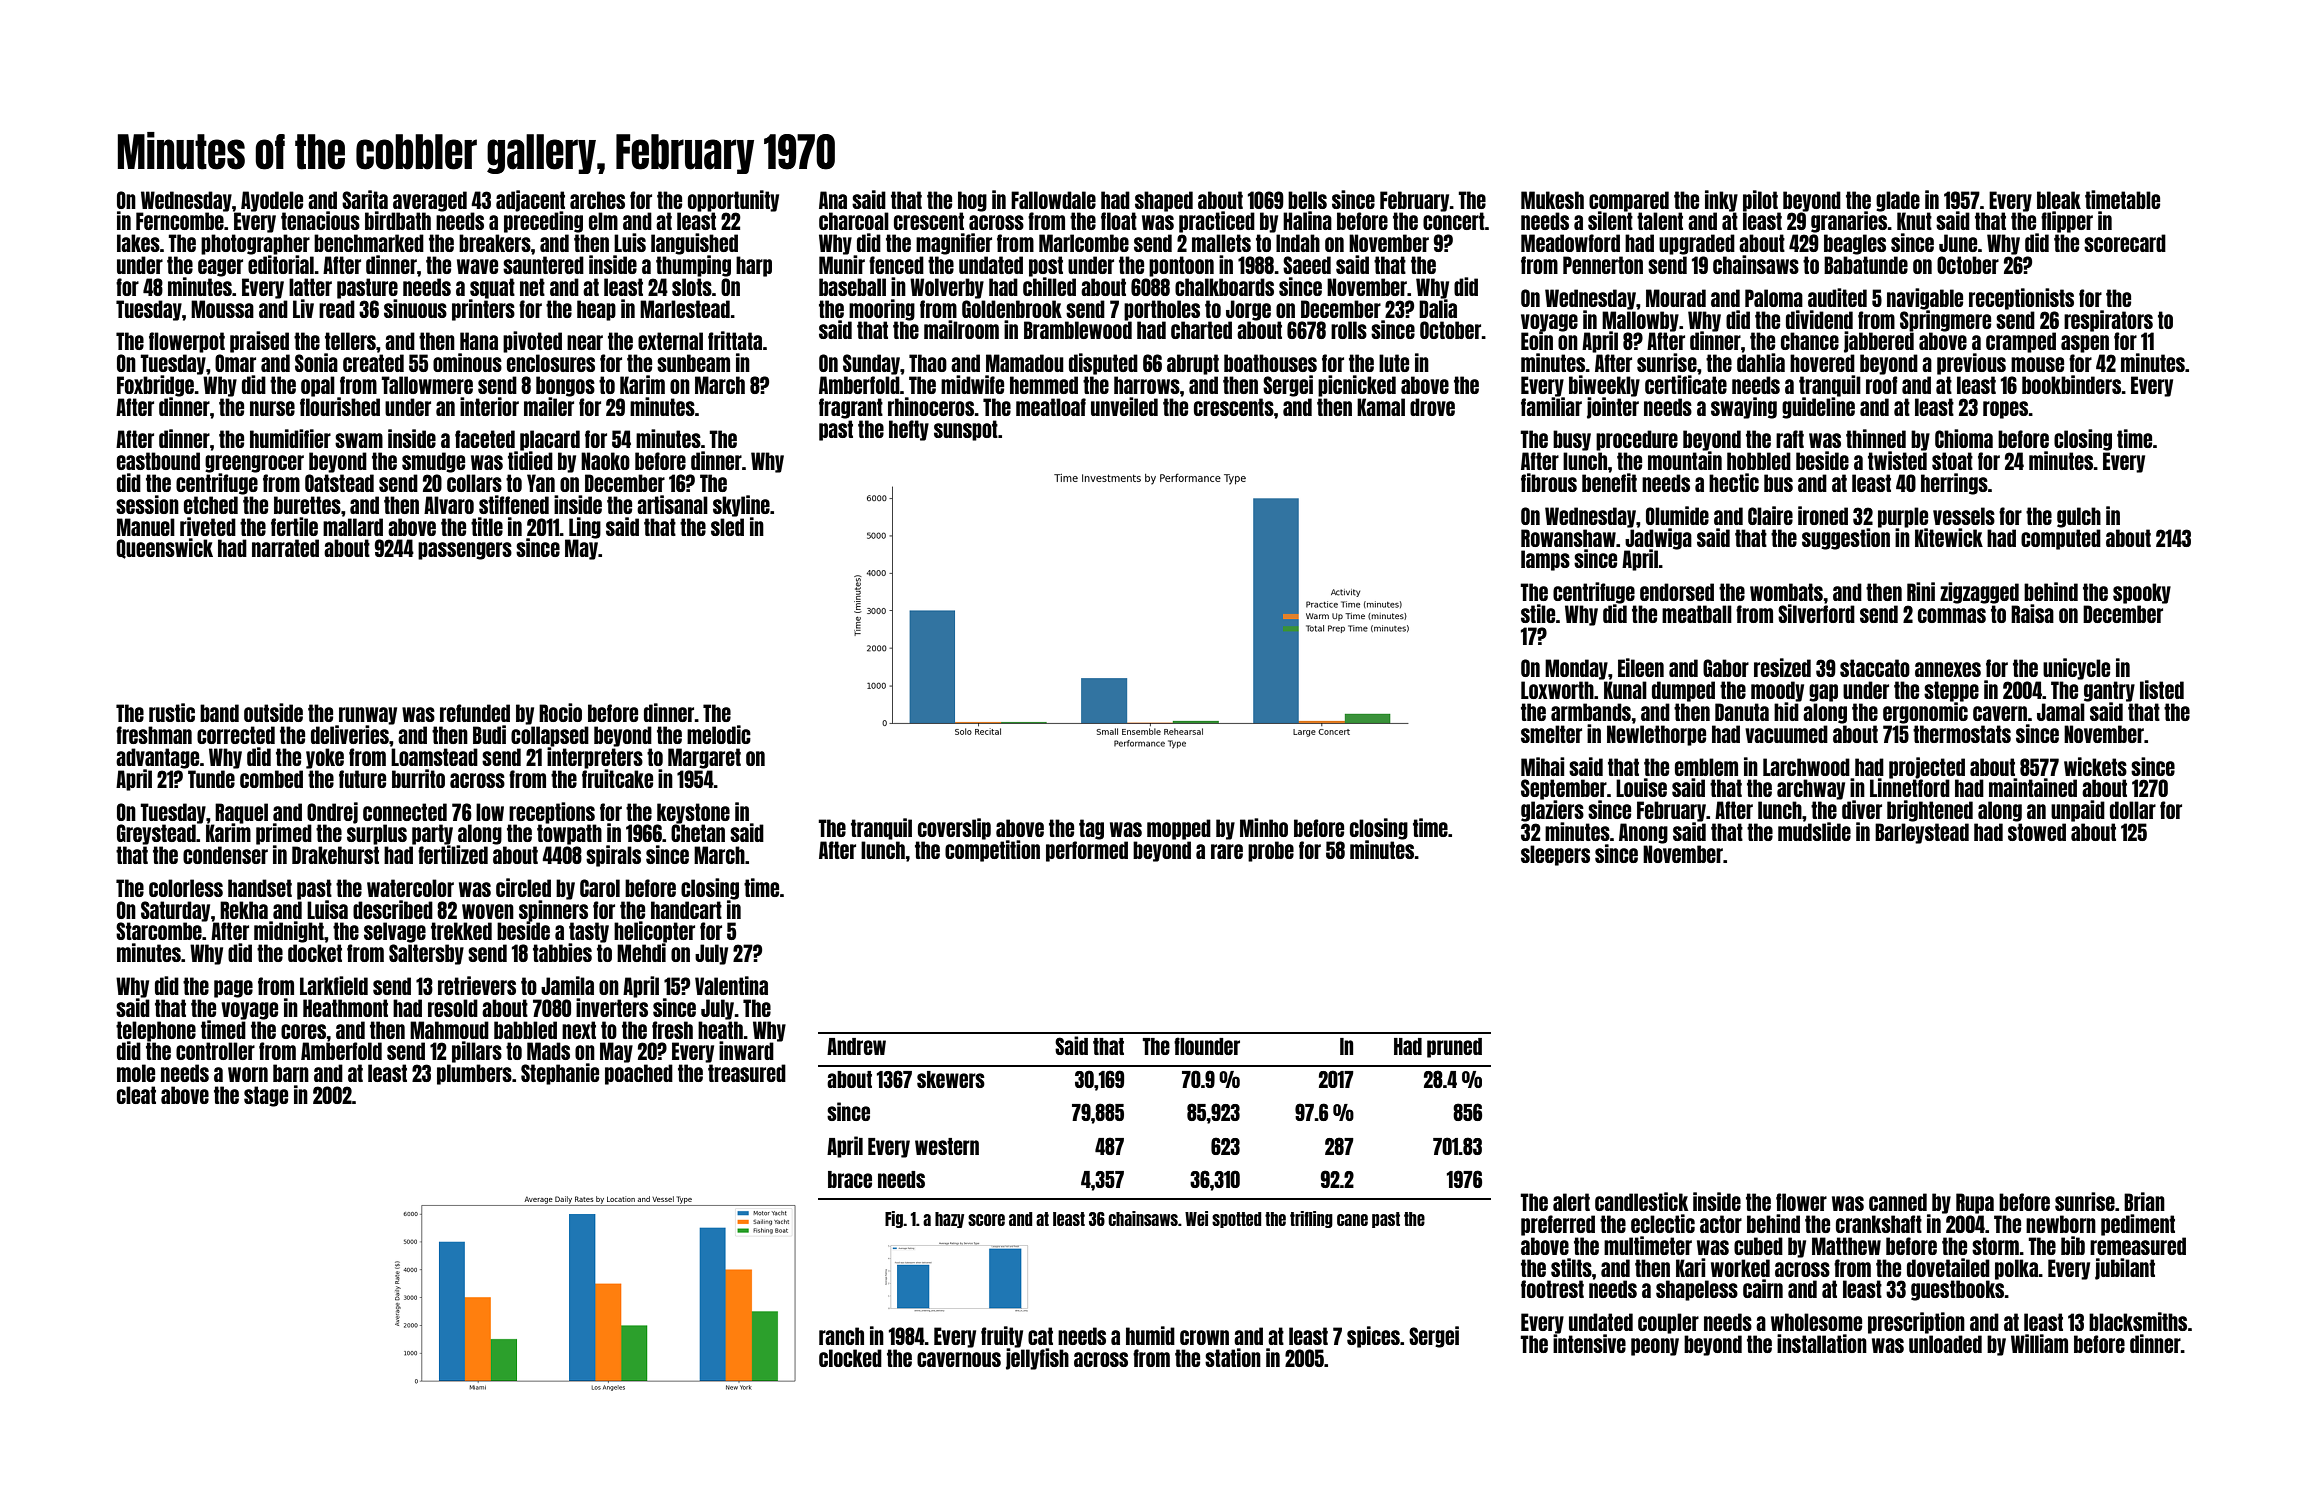  Describe the element at coordinates (2138, 1225) in the screenshot. I see `pediment` at that location.
